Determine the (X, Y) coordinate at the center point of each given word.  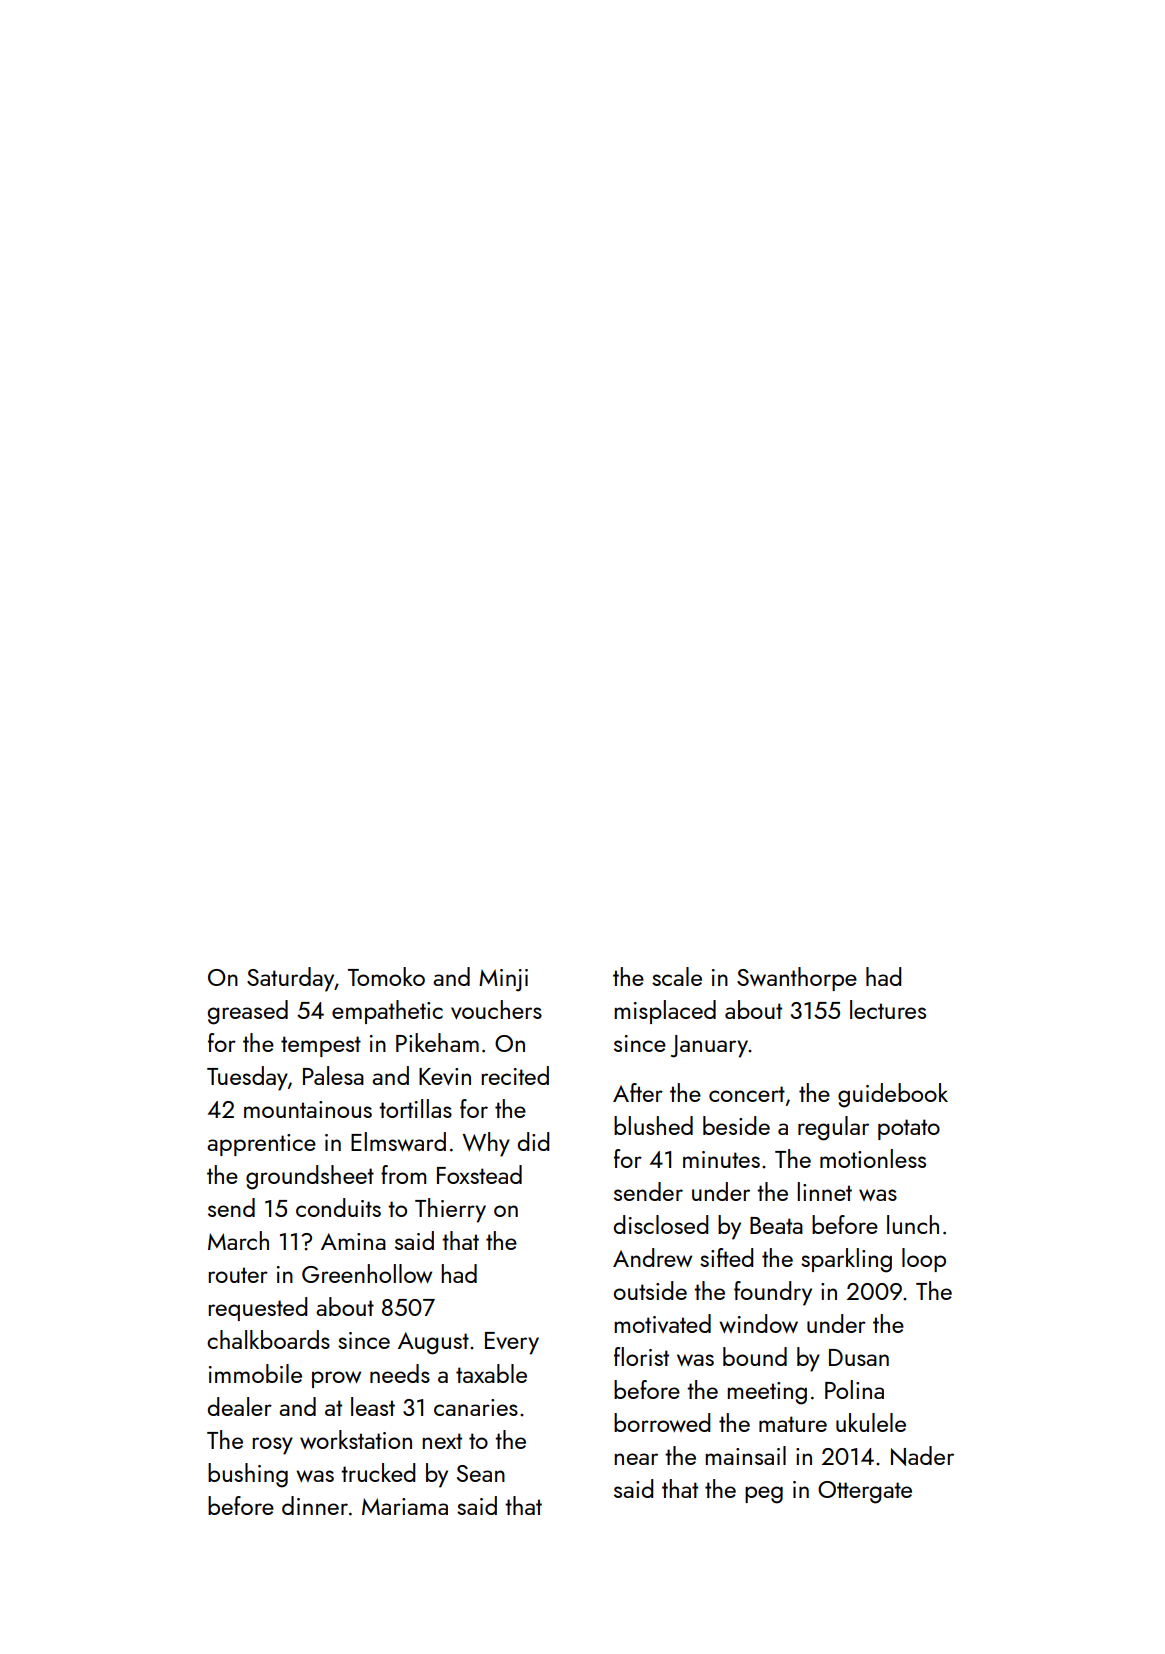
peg (764, 1495)
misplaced (665, 1012)
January (710, 1046)
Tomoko (386, 976)
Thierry (450, 1210)
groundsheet (310, 1177)
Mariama (405, 1506)
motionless (873, 1158)
